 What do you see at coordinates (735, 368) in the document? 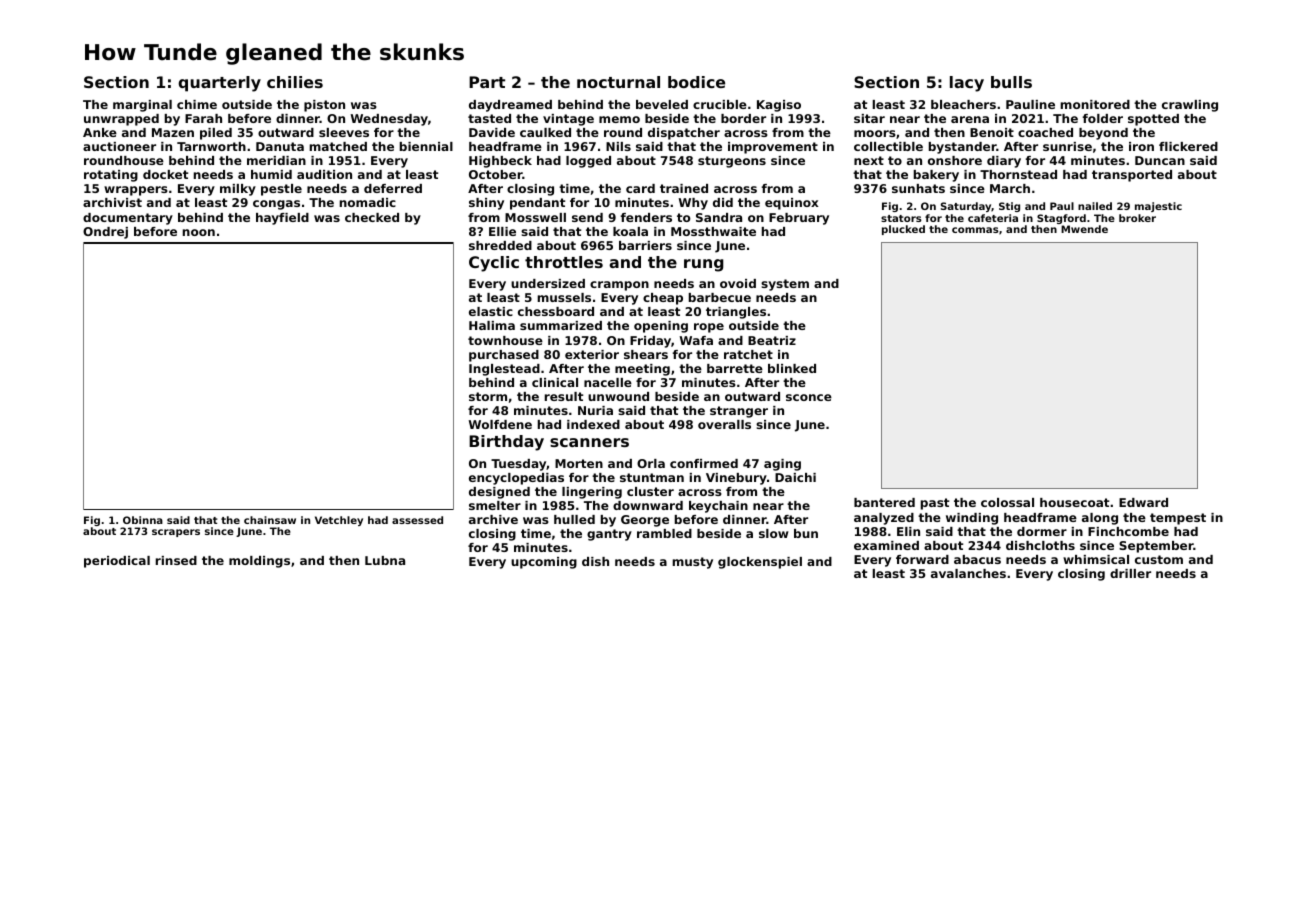
I see `barrette` at bounding box center [735, 368].
